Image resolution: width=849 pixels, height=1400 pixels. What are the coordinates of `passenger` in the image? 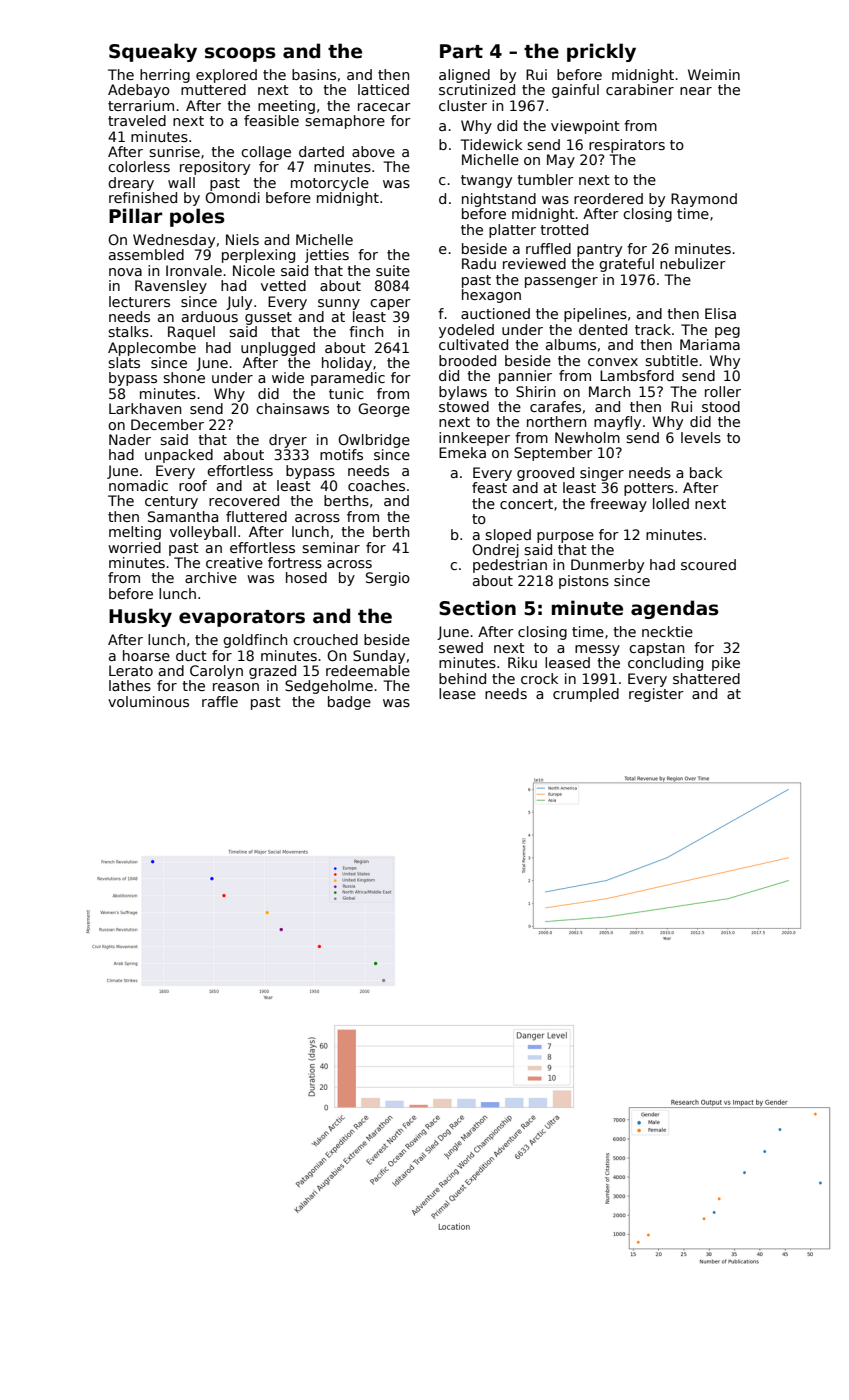 It's located at (561, 282).
